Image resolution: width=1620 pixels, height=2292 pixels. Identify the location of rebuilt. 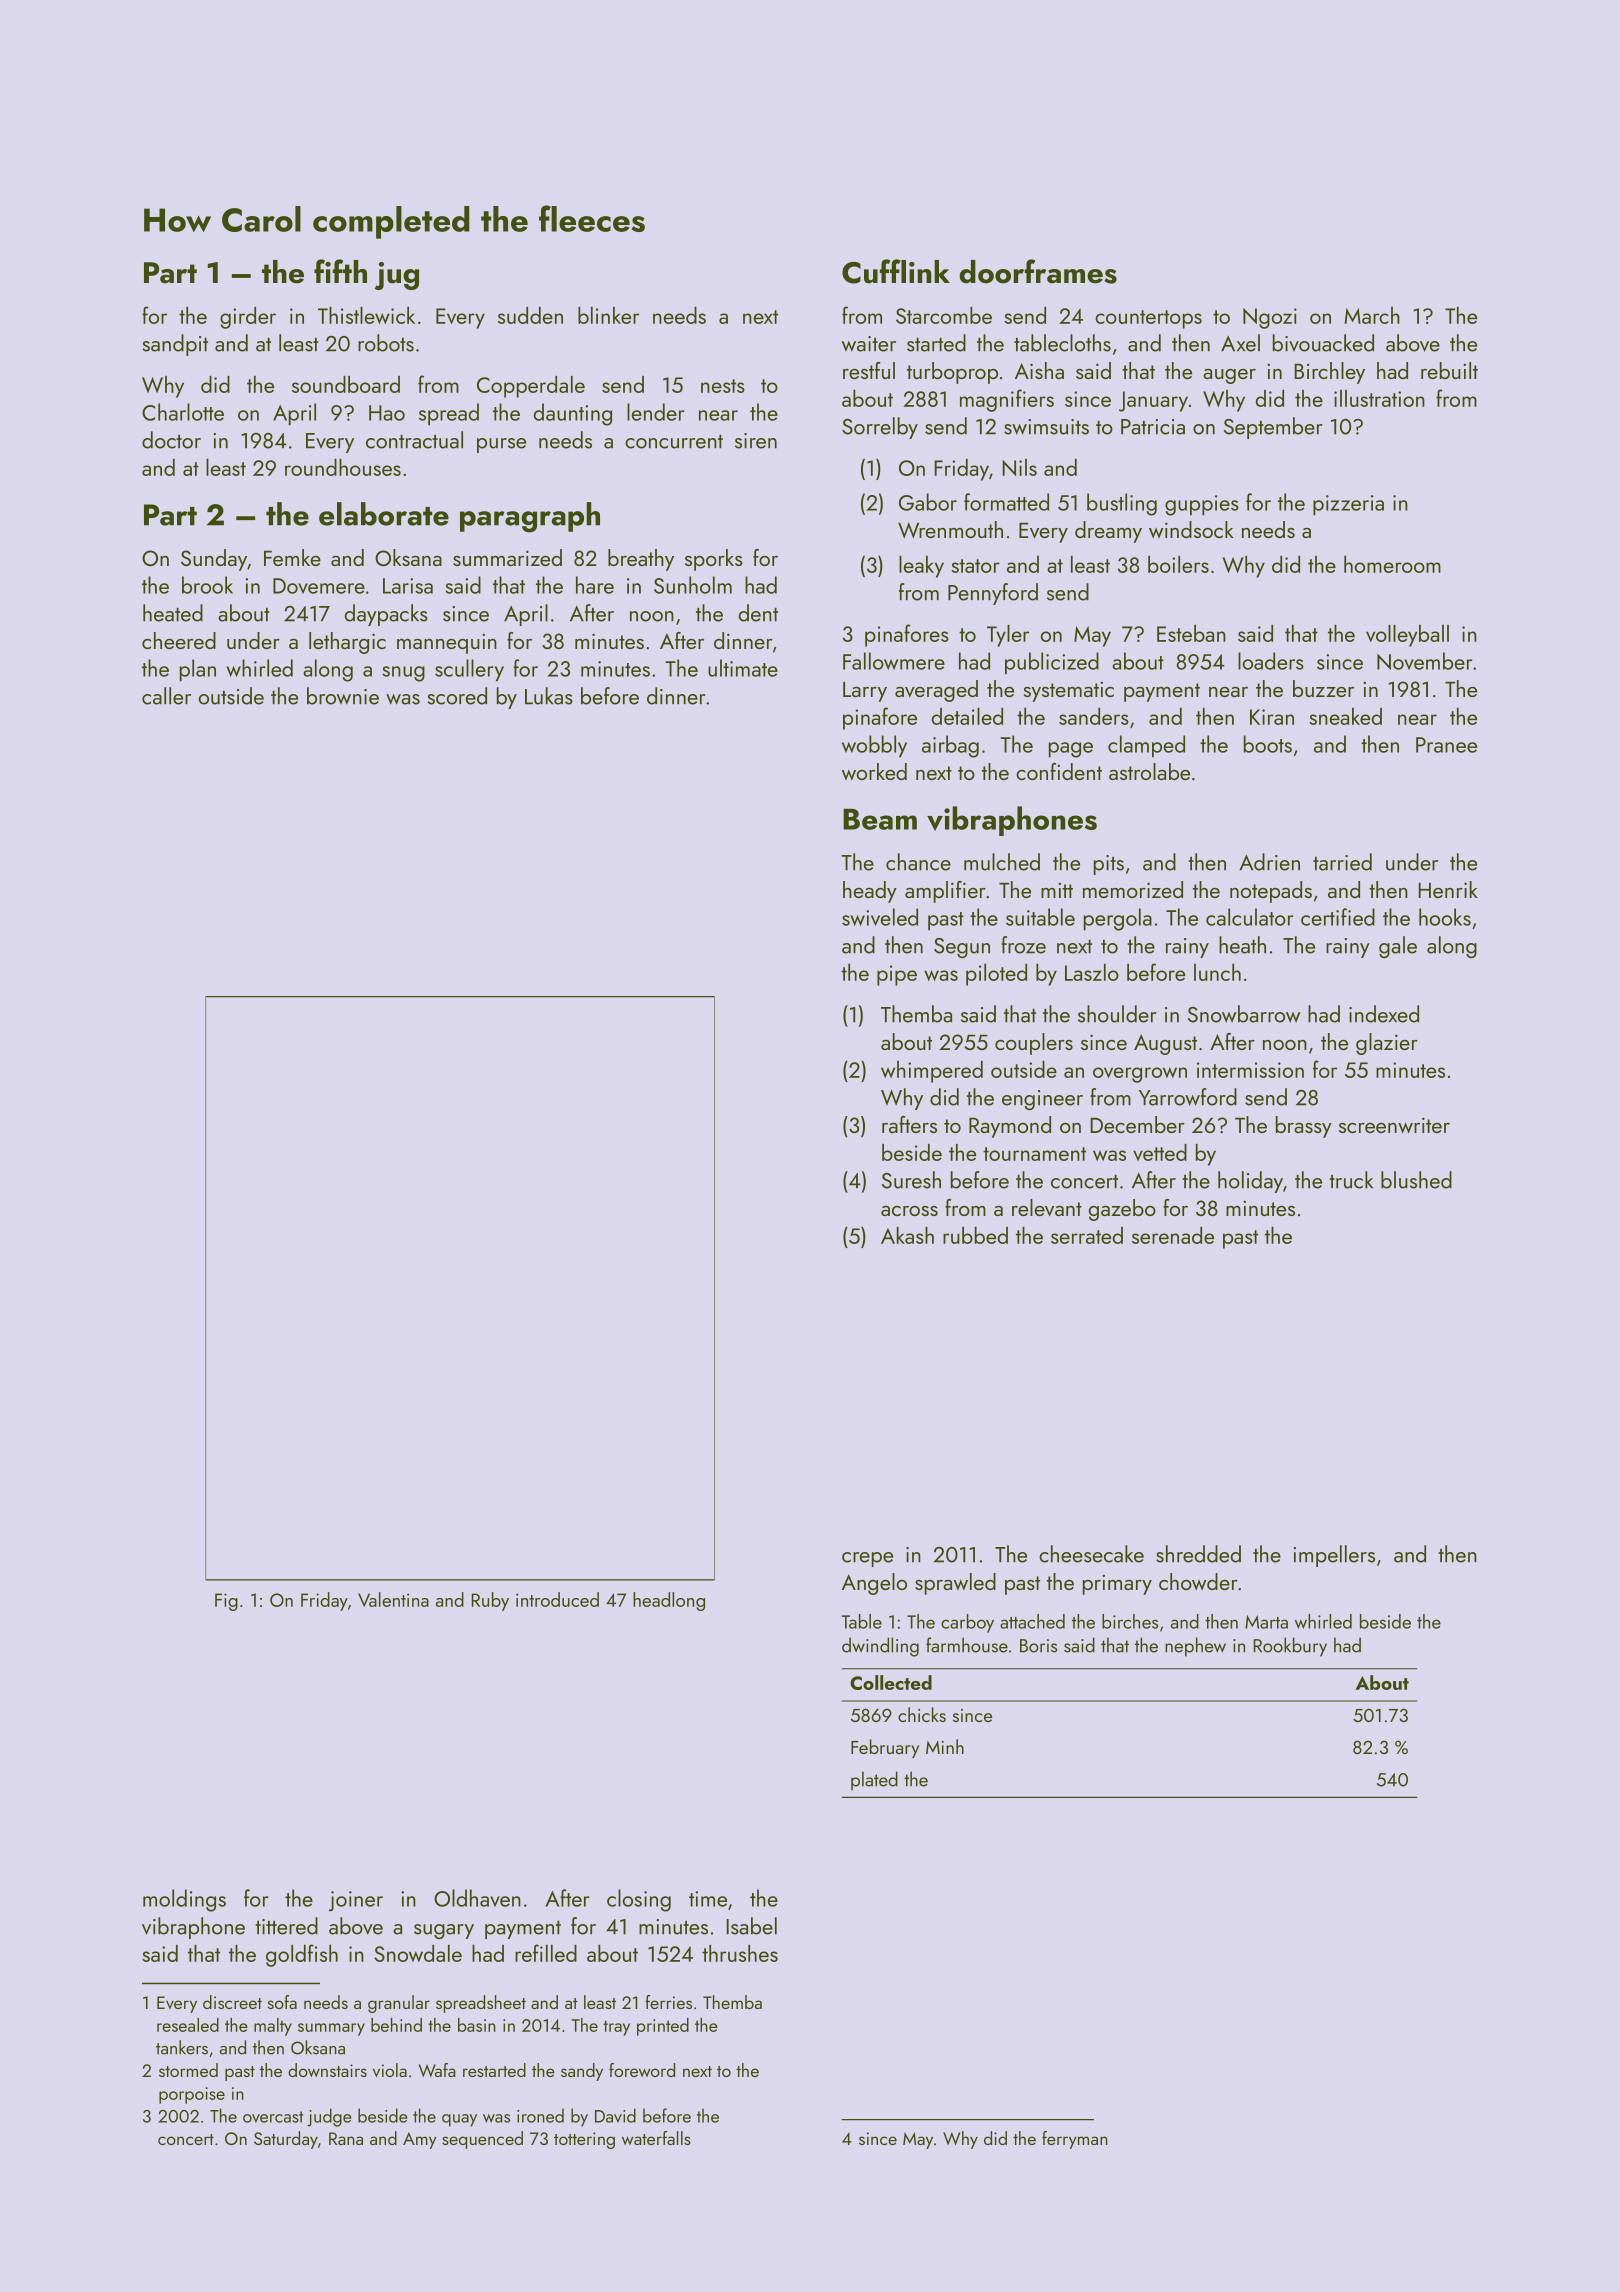
(1449, 370).
